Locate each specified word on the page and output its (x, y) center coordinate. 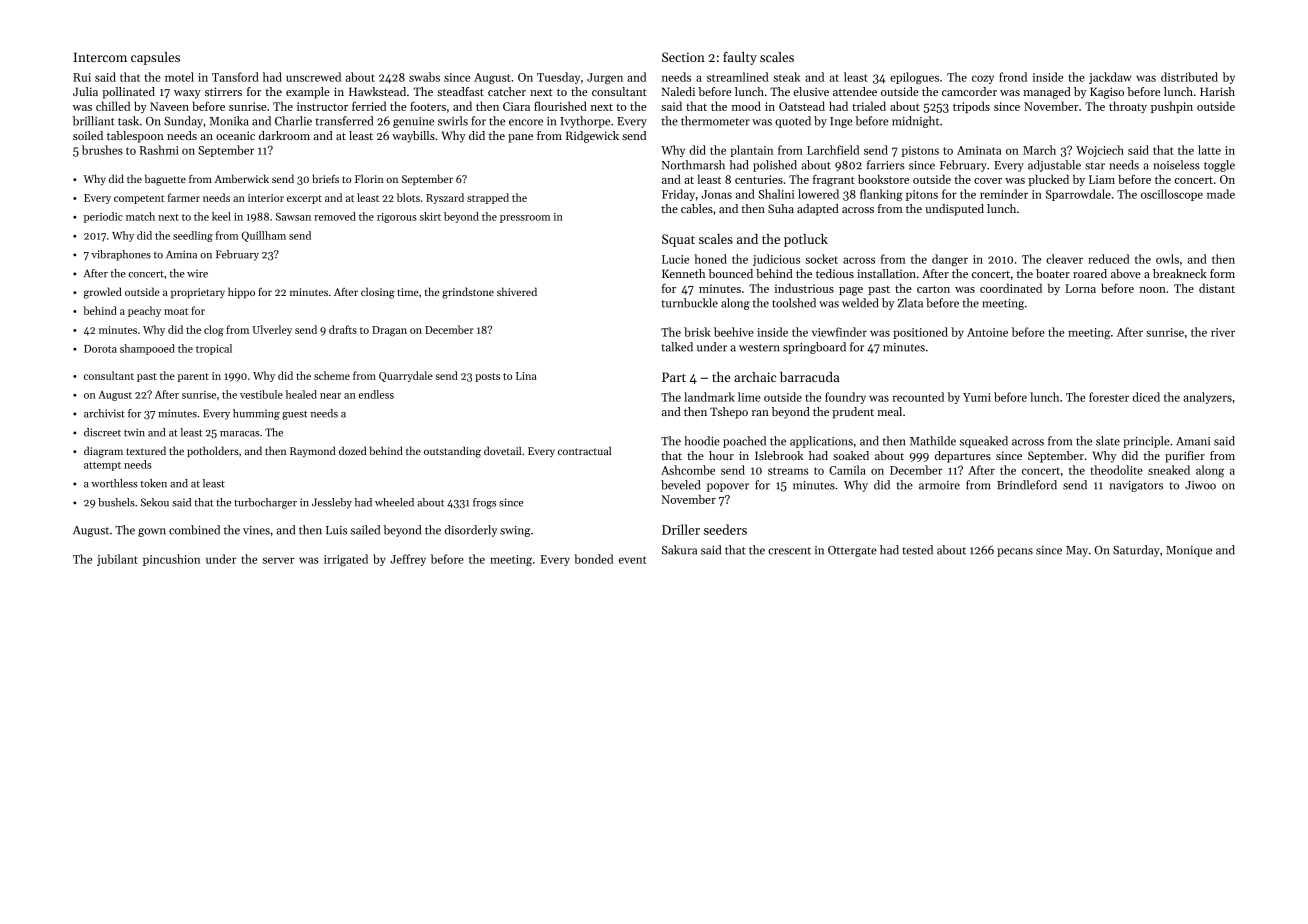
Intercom (100, 57)
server (278, 560)
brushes (102, 150)
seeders (725, 529)
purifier (1185, 457)
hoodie (702, 441)
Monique (1189, 551)
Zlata (910, 303)
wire (197, 273)
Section (683, 57)
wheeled (394, 502)
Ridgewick (592, 137)
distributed (1189, 77)
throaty (1128, 107)
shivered (517, 291)
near (330, 396)
